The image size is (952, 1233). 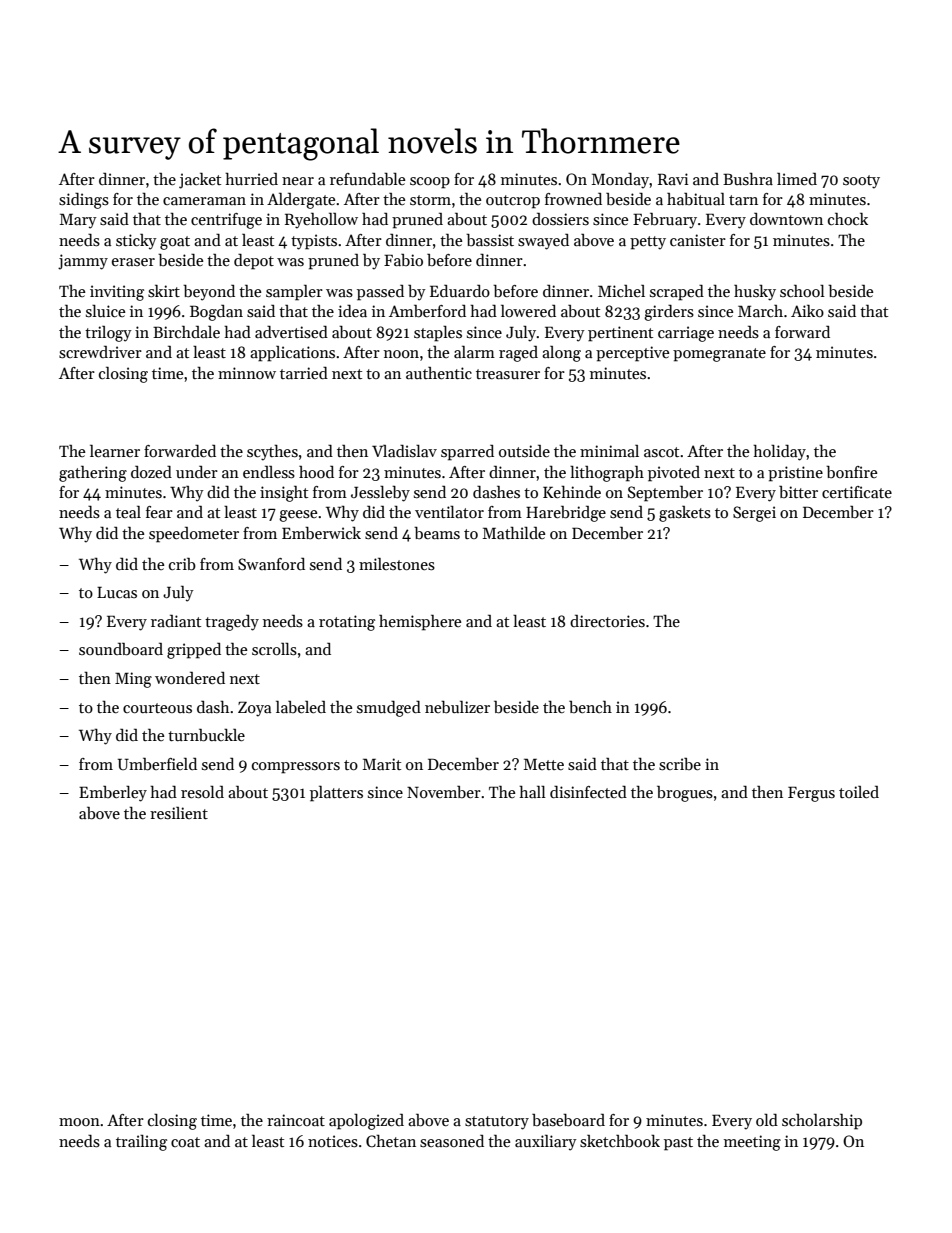 What do you see at coordinates (444, 791) in the screenshot?
I see `November` at bounding box center [444, 791].
